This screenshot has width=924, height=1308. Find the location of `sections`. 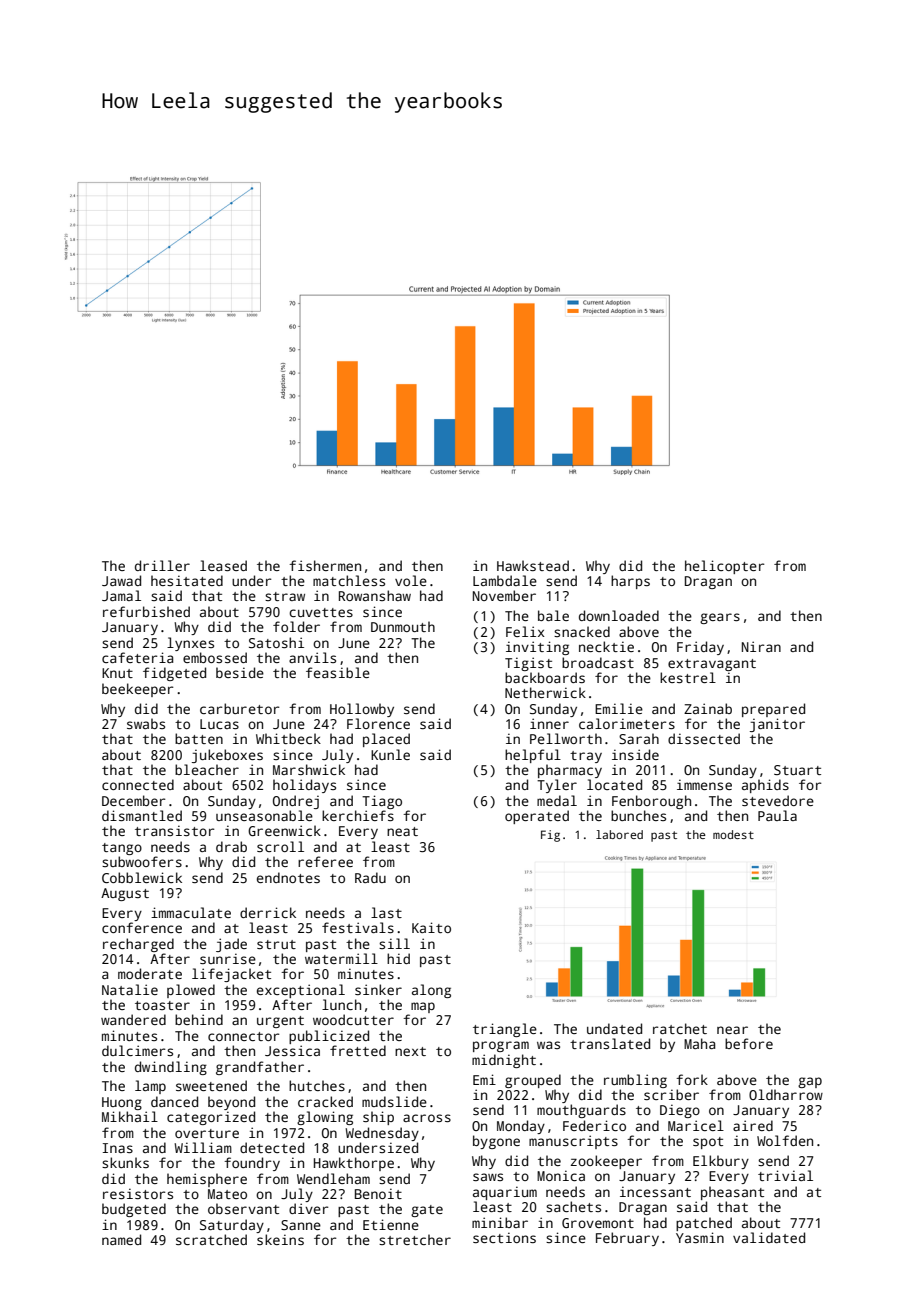

sections is located at coordinates (504, 1237).
